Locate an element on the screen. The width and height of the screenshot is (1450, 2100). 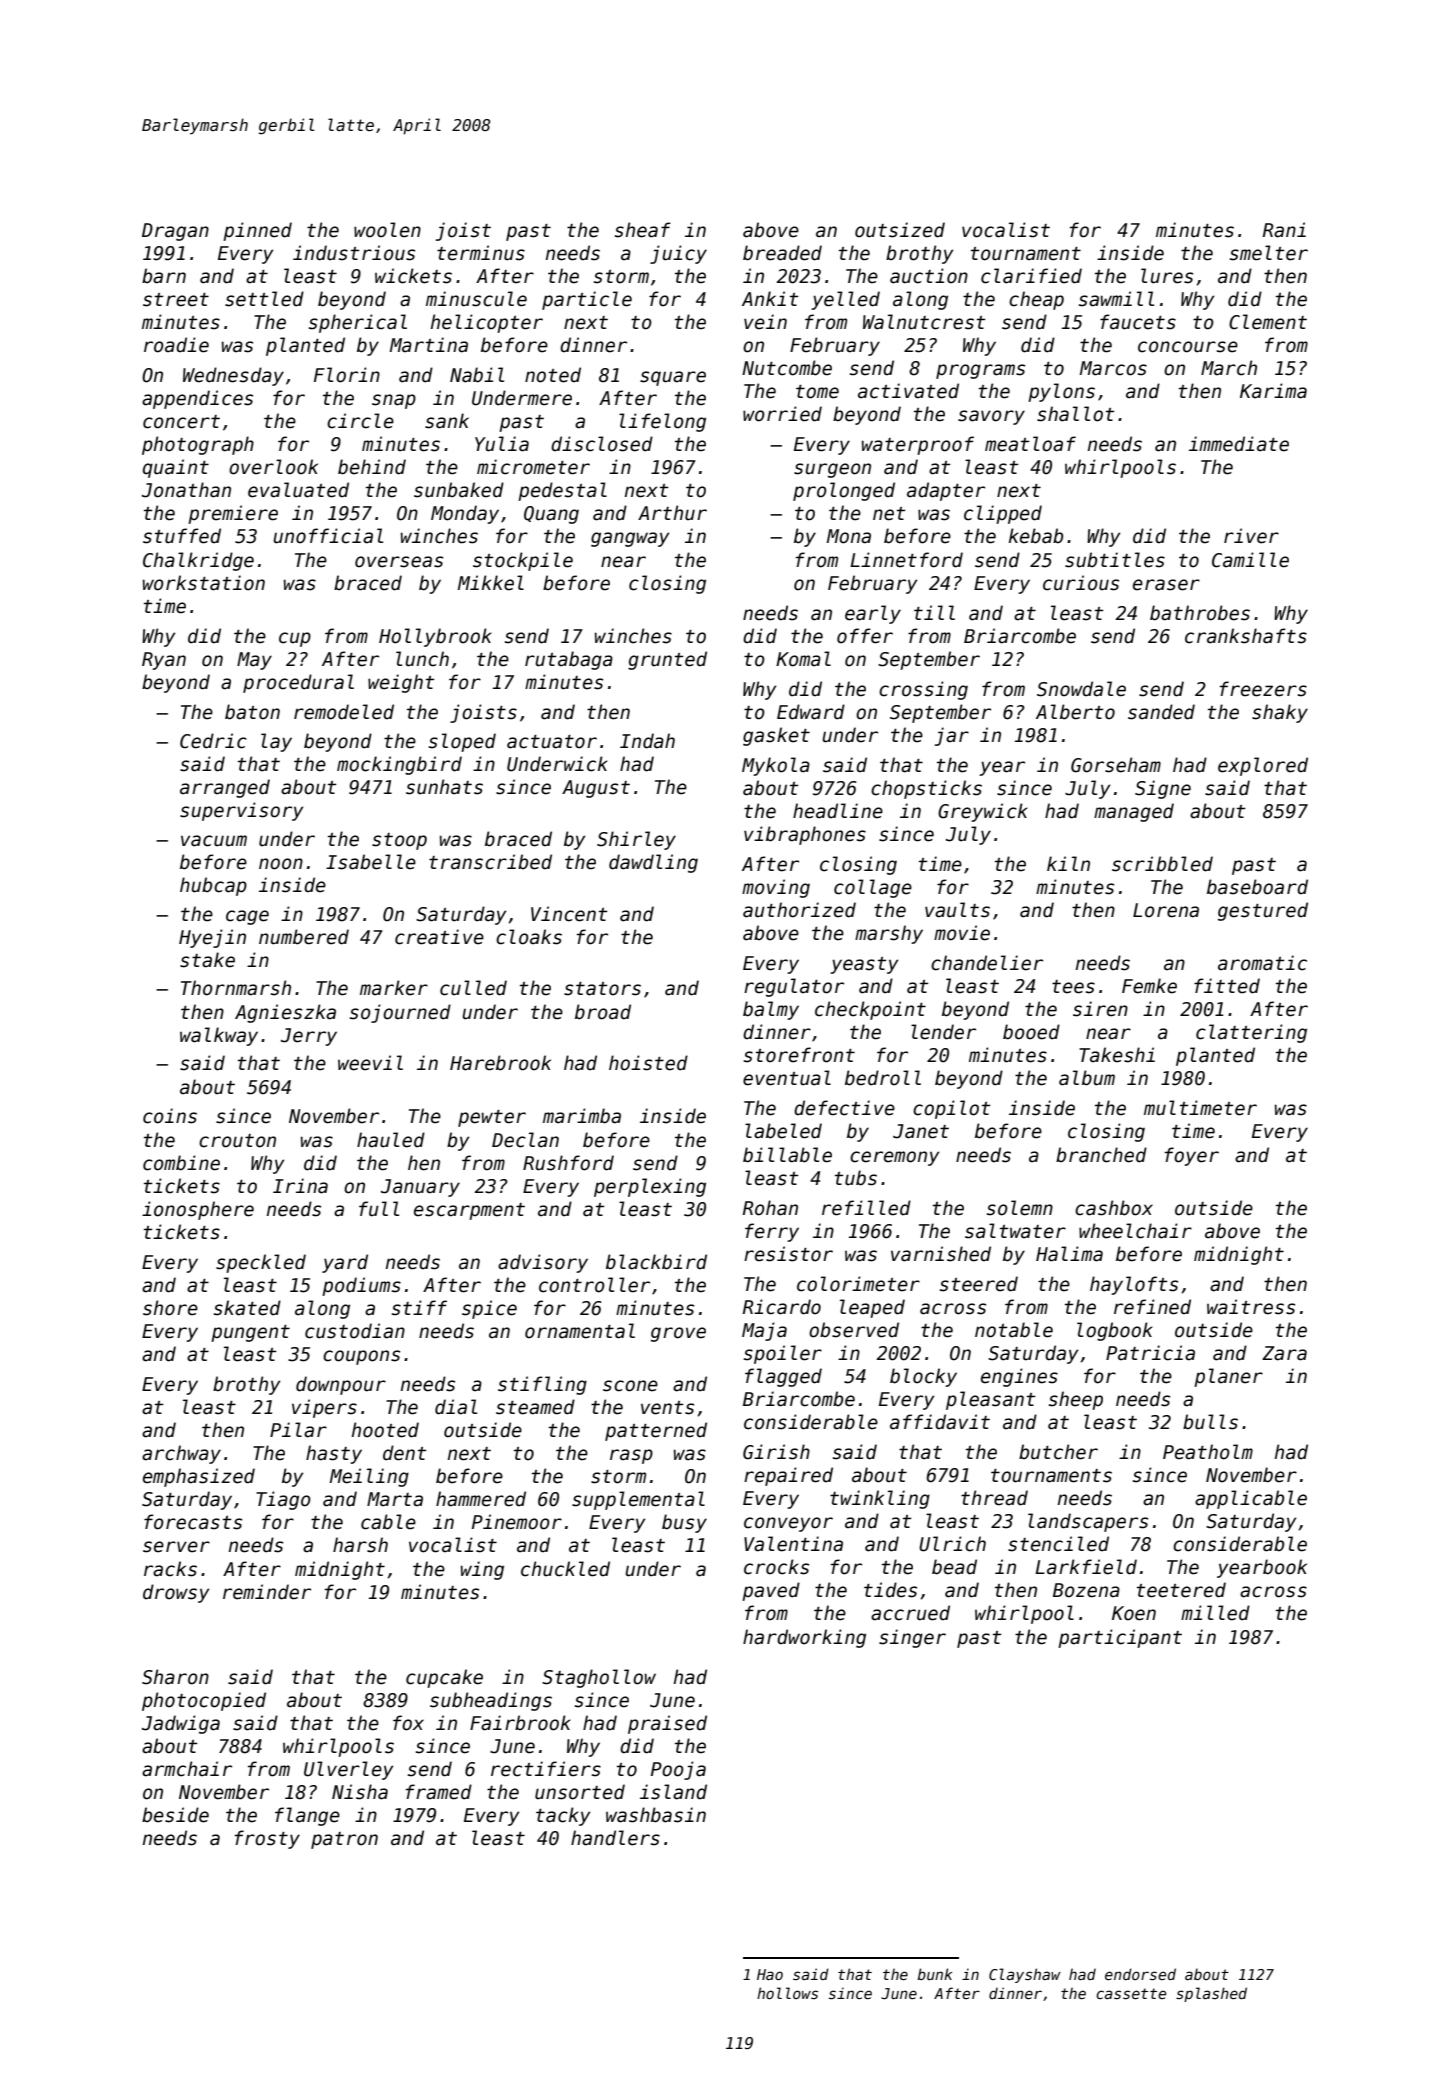
stake is located at coordinates (207, 960).
